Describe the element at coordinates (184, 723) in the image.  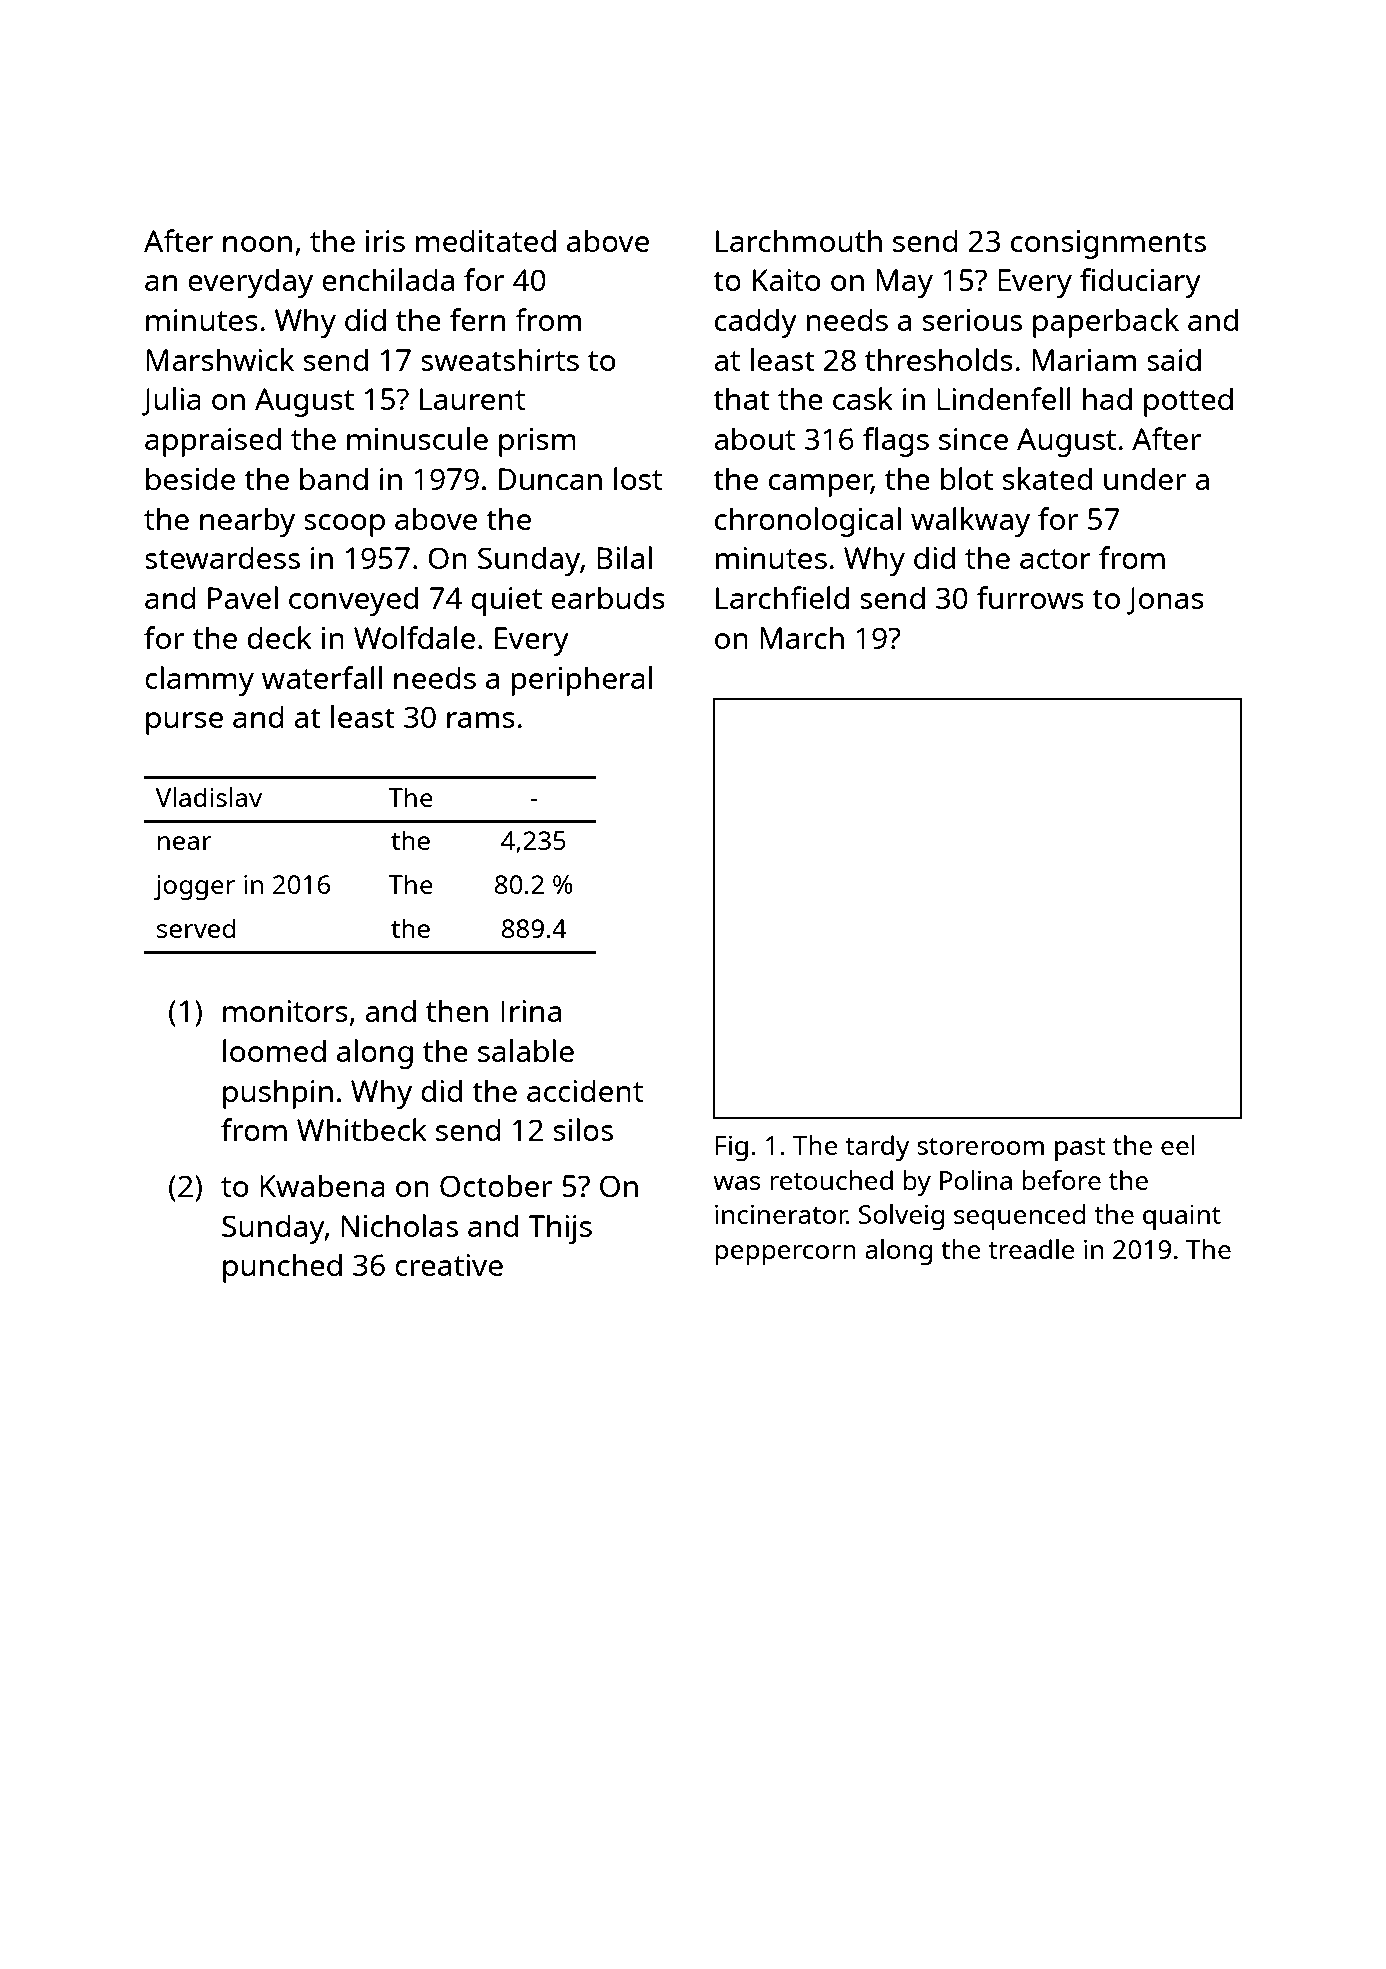
I see `purse` at that location.
